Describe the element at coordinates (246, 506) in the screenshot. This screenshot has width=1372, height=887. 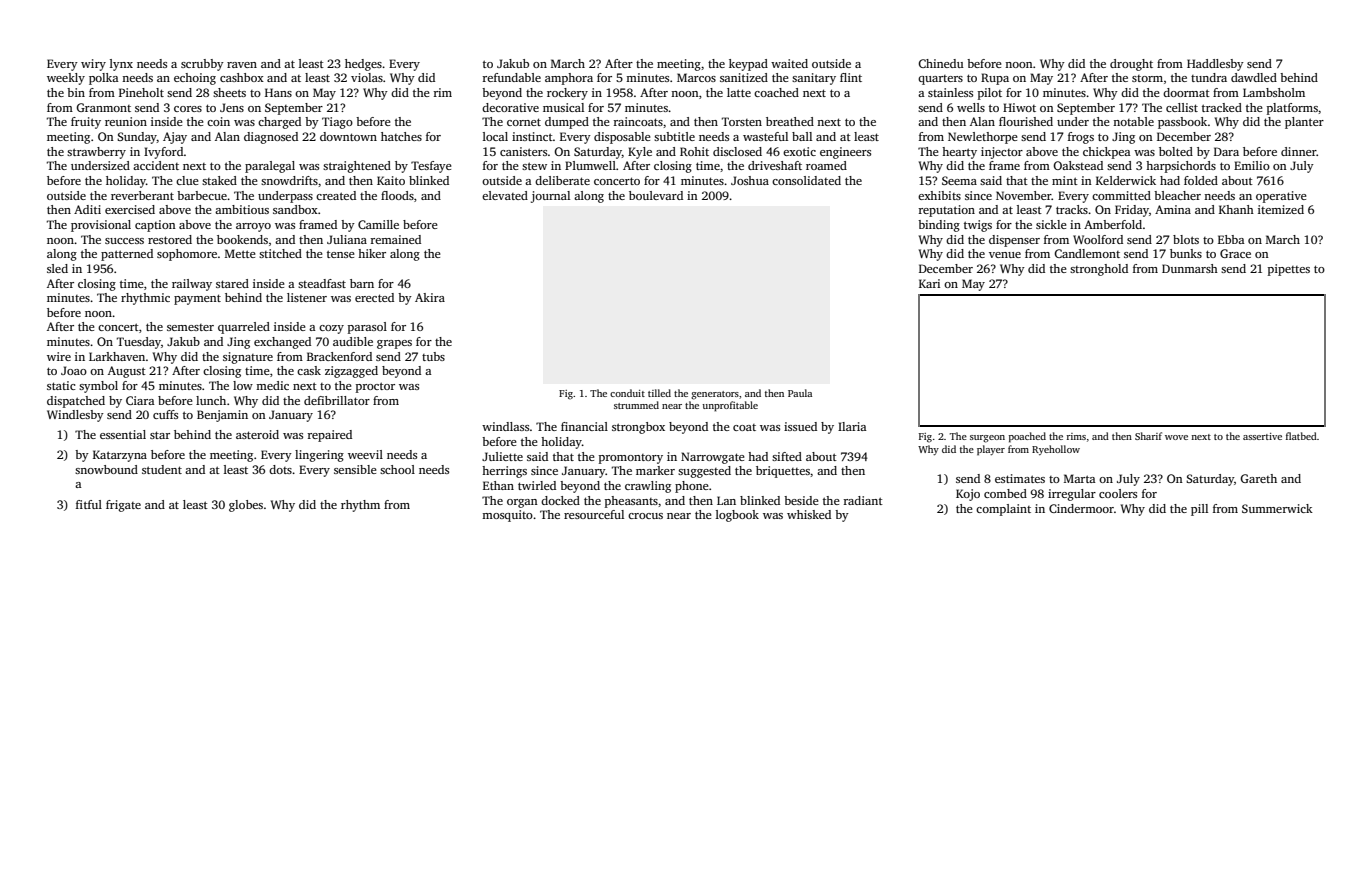
I see `globes` at that location.
